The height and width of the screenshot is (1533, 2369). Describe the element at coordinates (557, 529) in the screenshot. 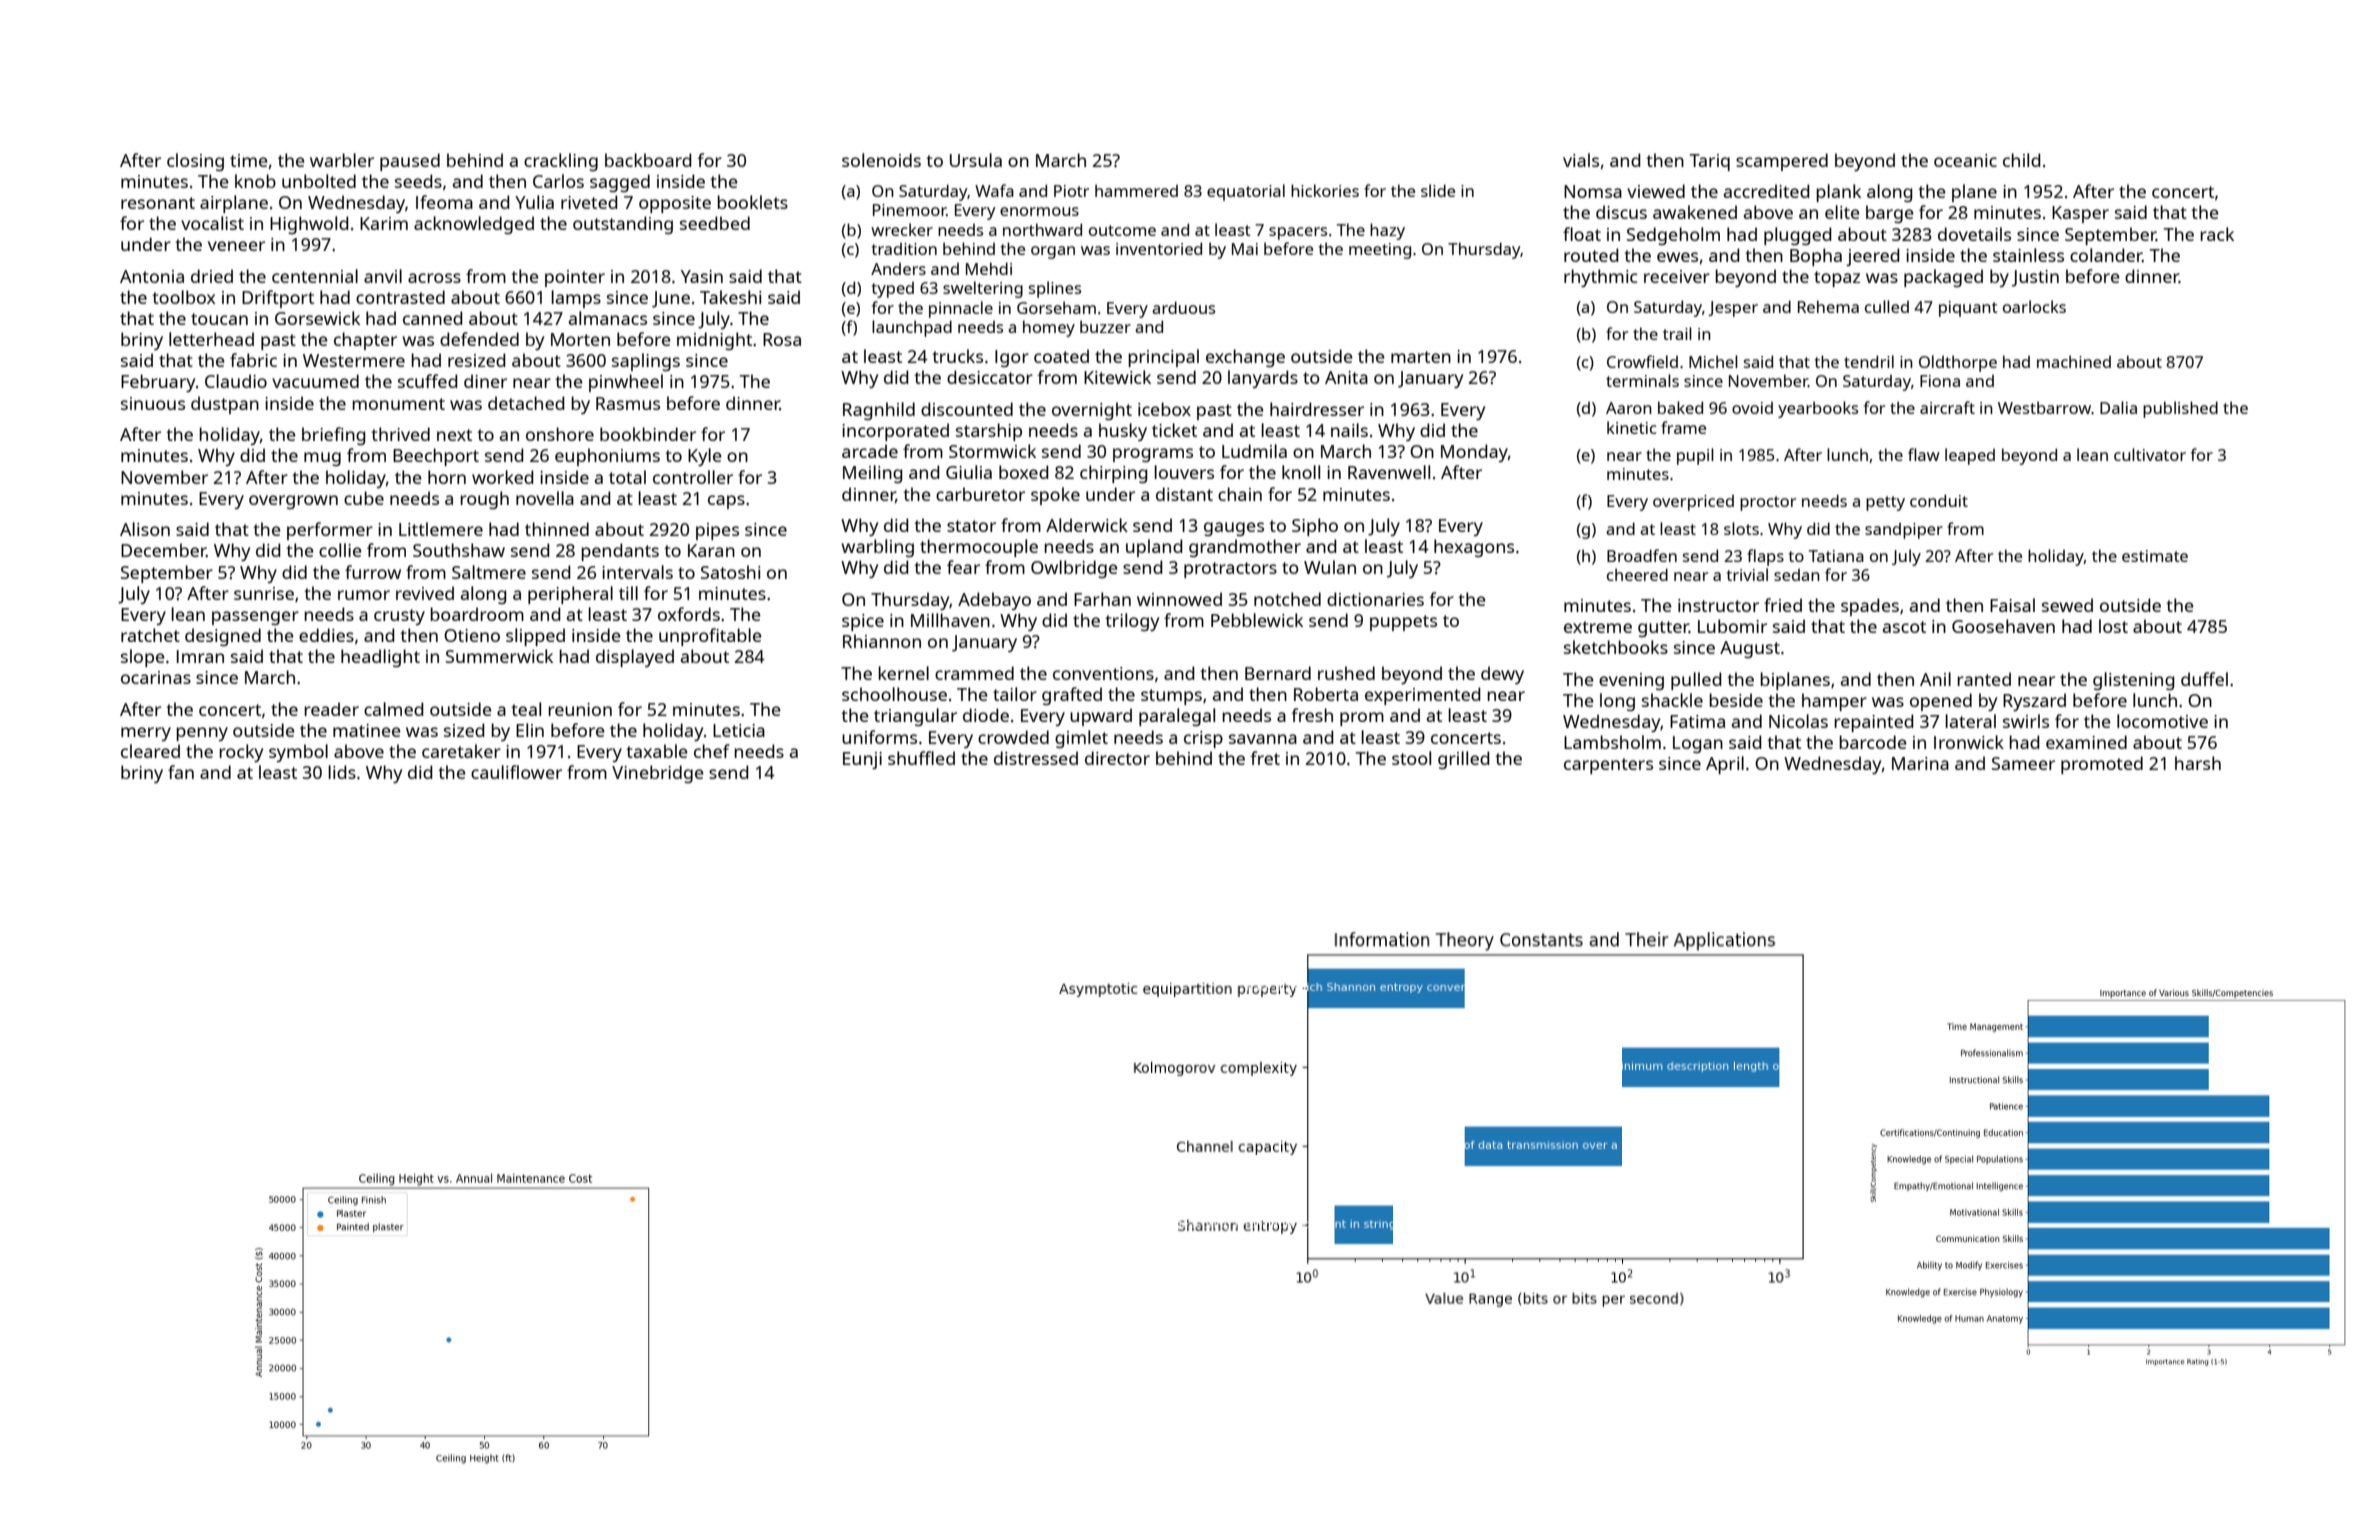

I see `thinned` at that location.
